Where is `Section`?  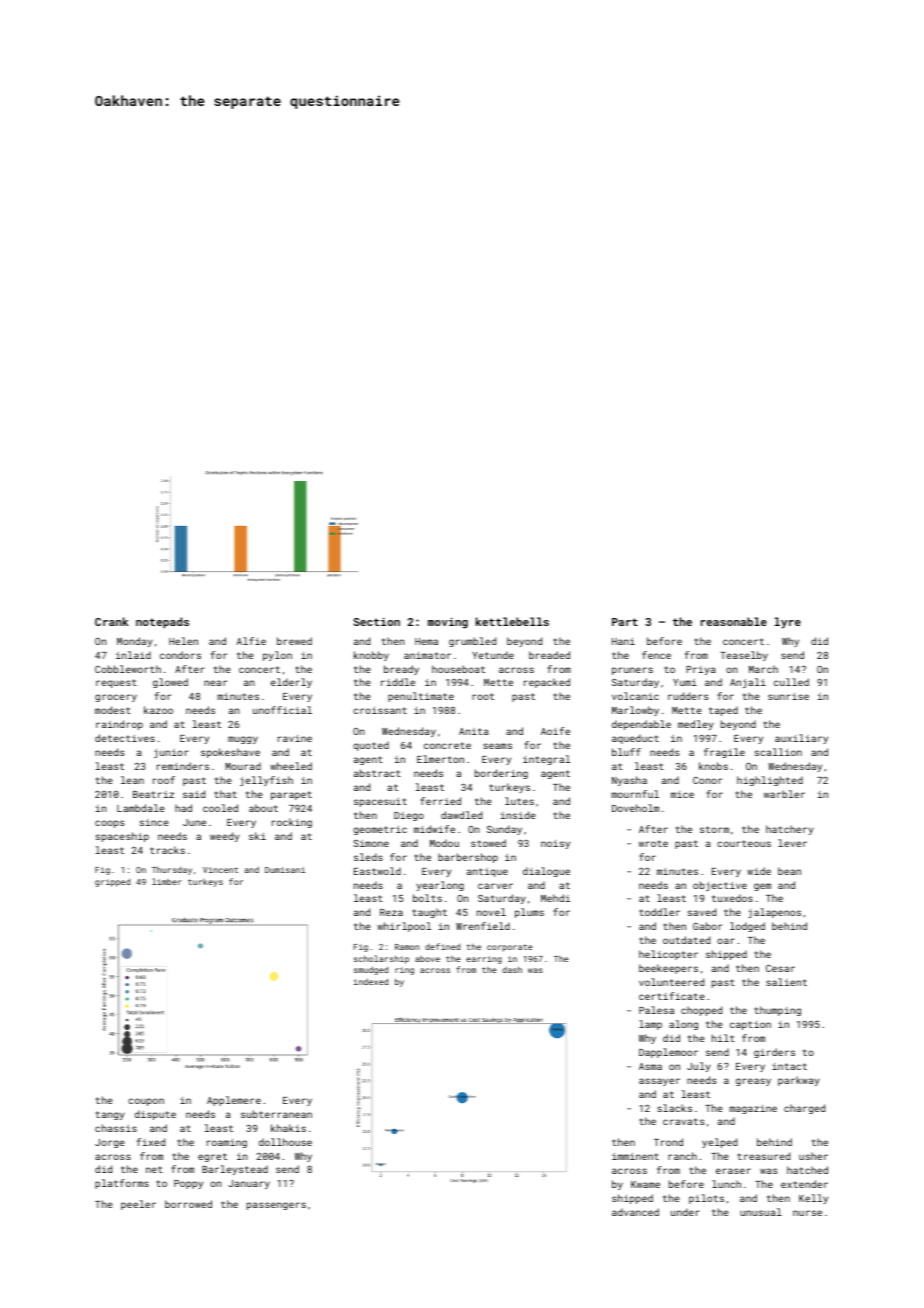 Section is located at coordinates (377, 622).
